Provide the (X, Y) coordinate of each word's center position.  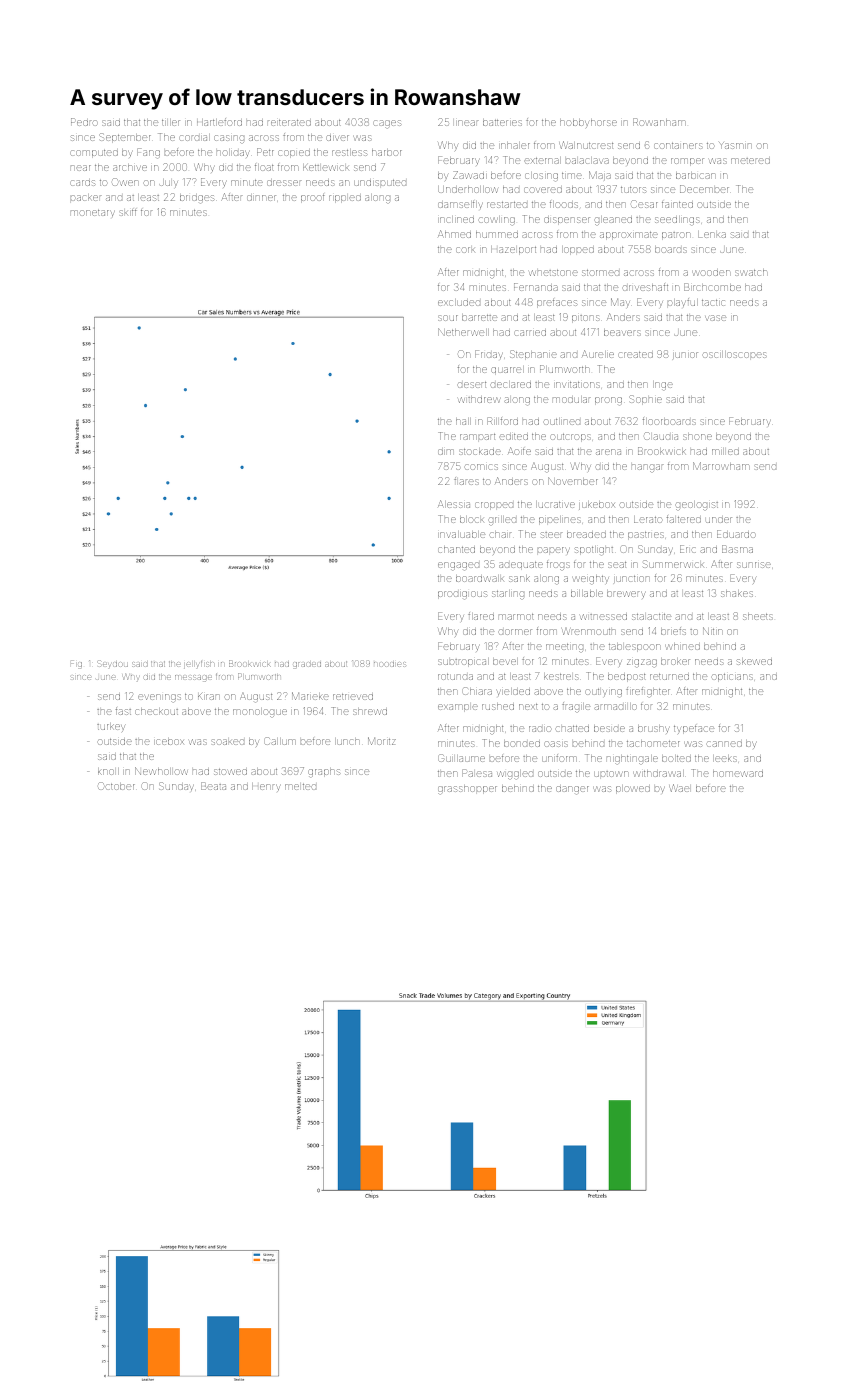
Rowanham (659, 122)
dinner (261, 198)
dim (446, 452)
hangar (647, 468)
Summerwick (673, 564)
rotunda (455, 677)
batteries (502, 122)
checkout (156, 711)
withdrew (479, 399)
